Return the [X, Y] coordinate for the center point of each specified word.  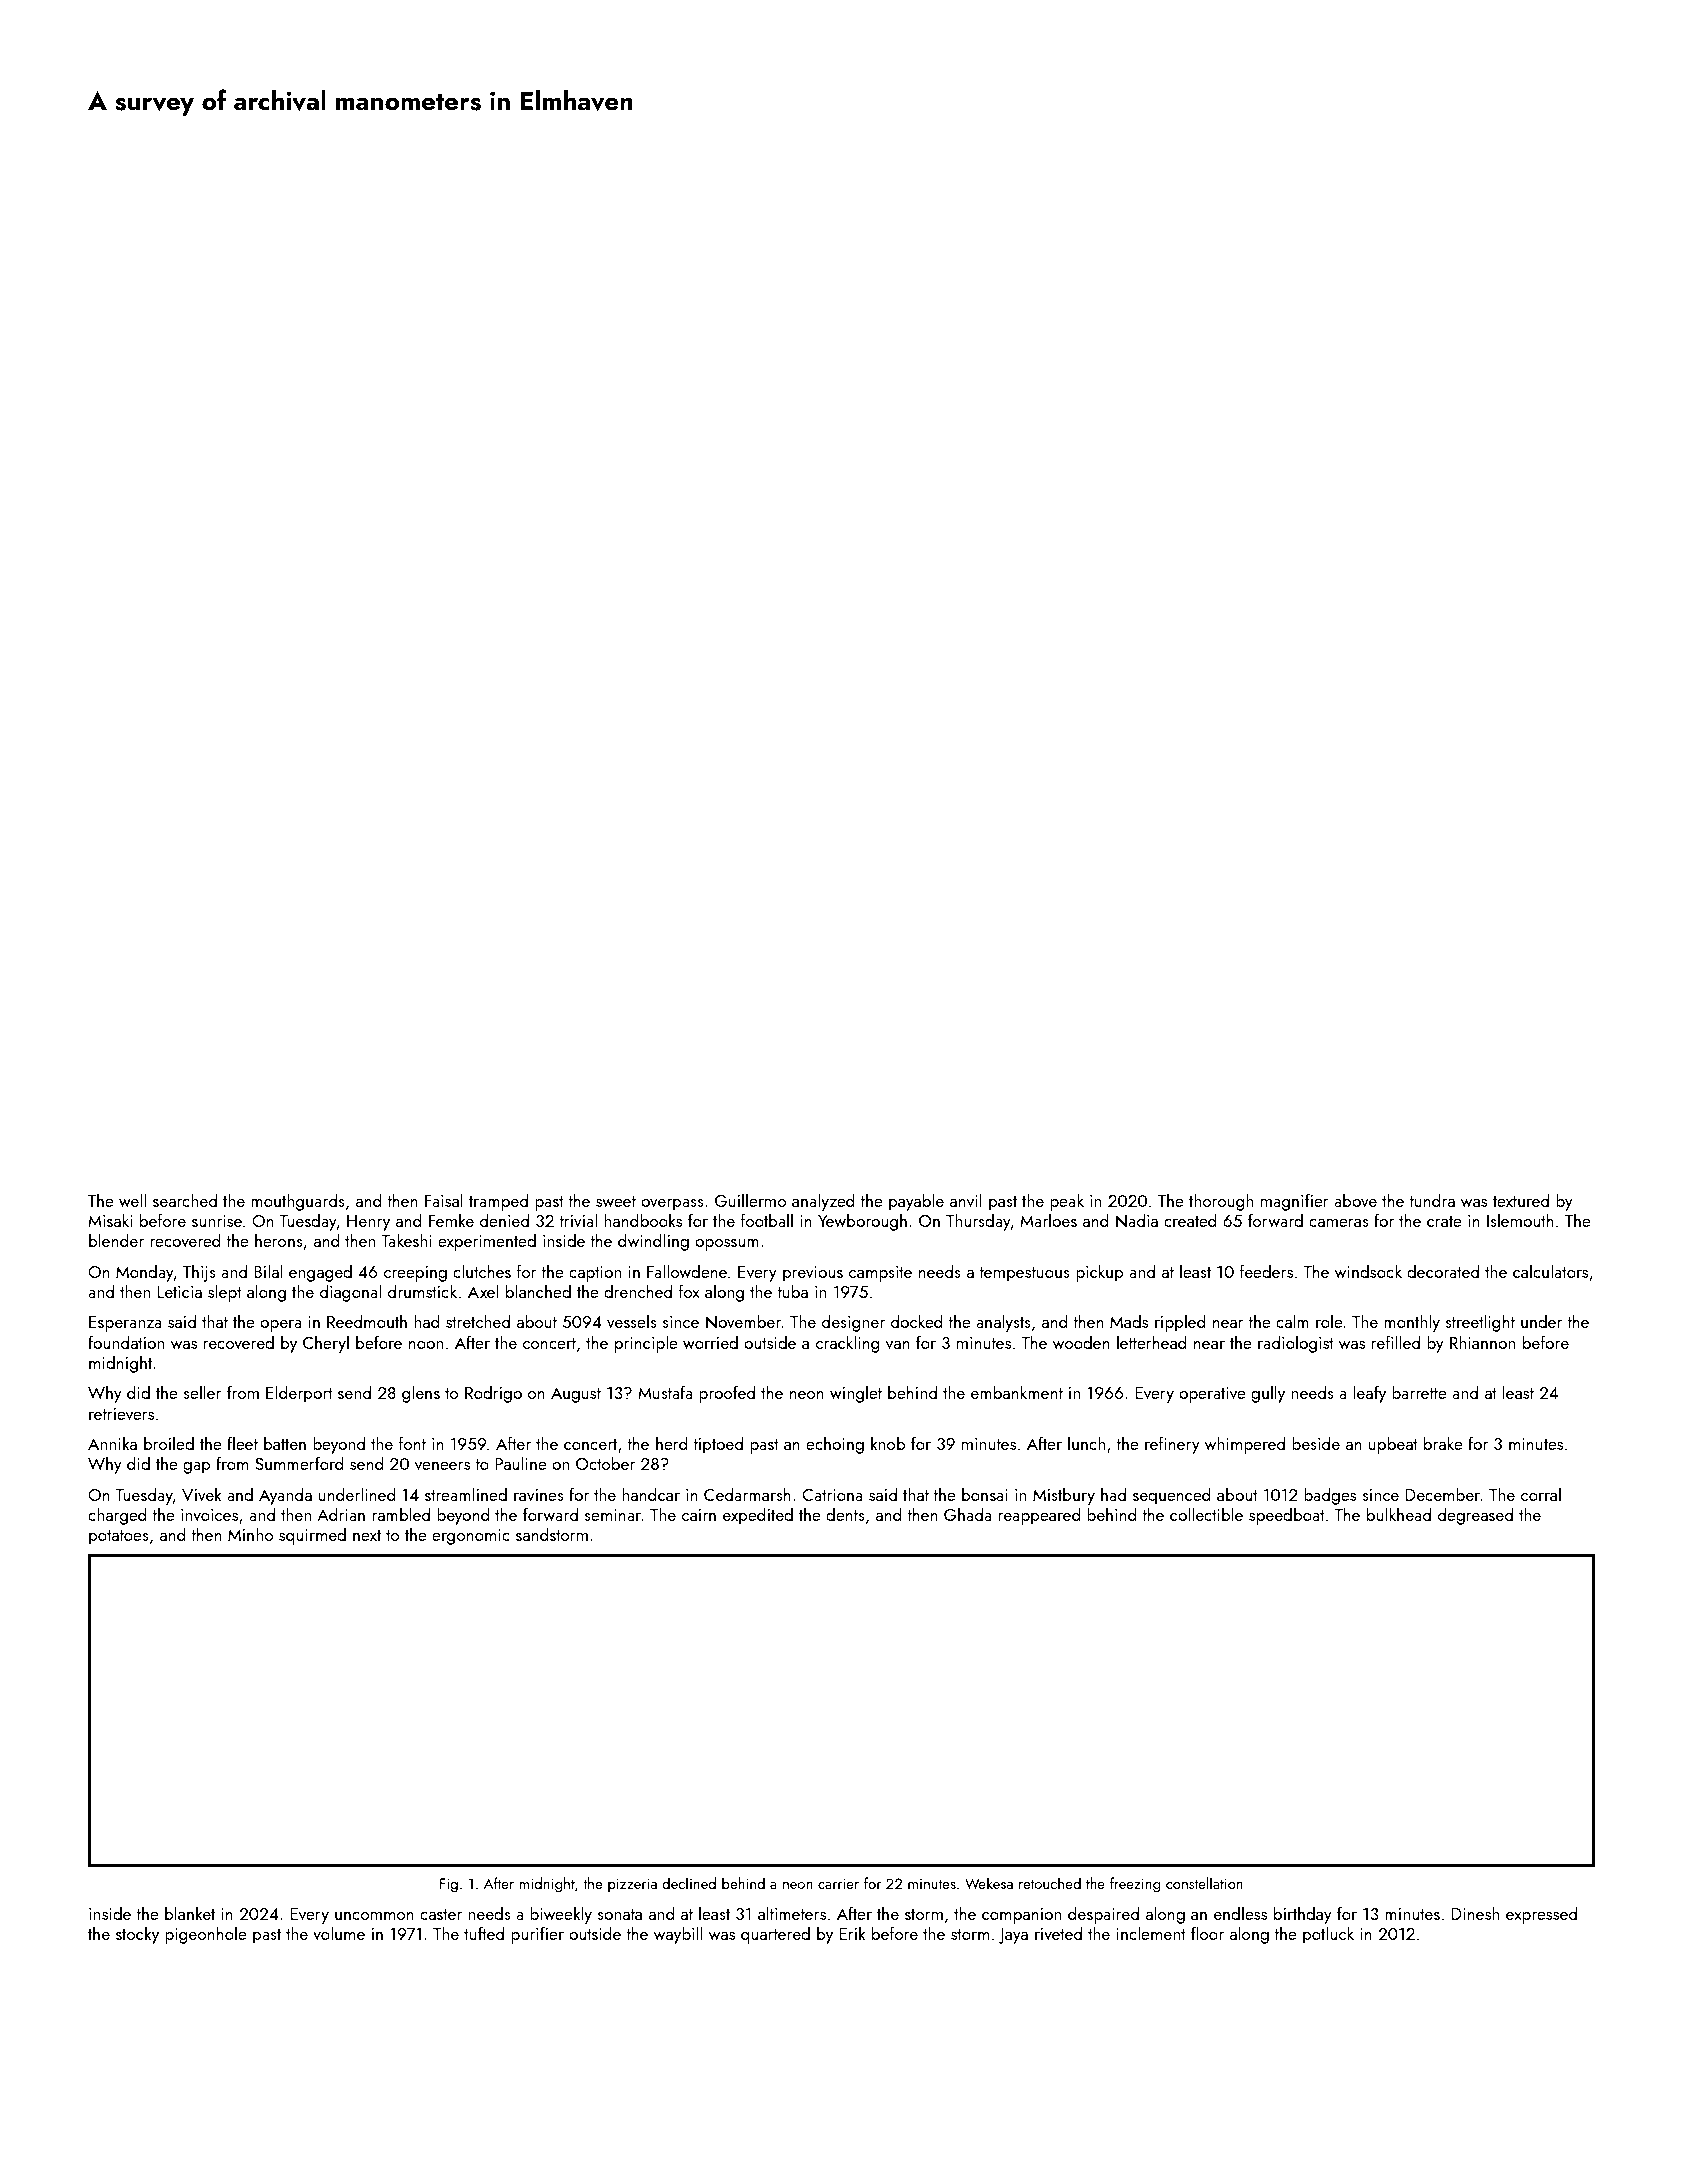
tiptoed [718, 1445]
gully [1268, 1394]
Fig [449, 1885]
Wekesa [989, 1883]
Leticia [179, 1292]
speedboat [1287, 1516]
